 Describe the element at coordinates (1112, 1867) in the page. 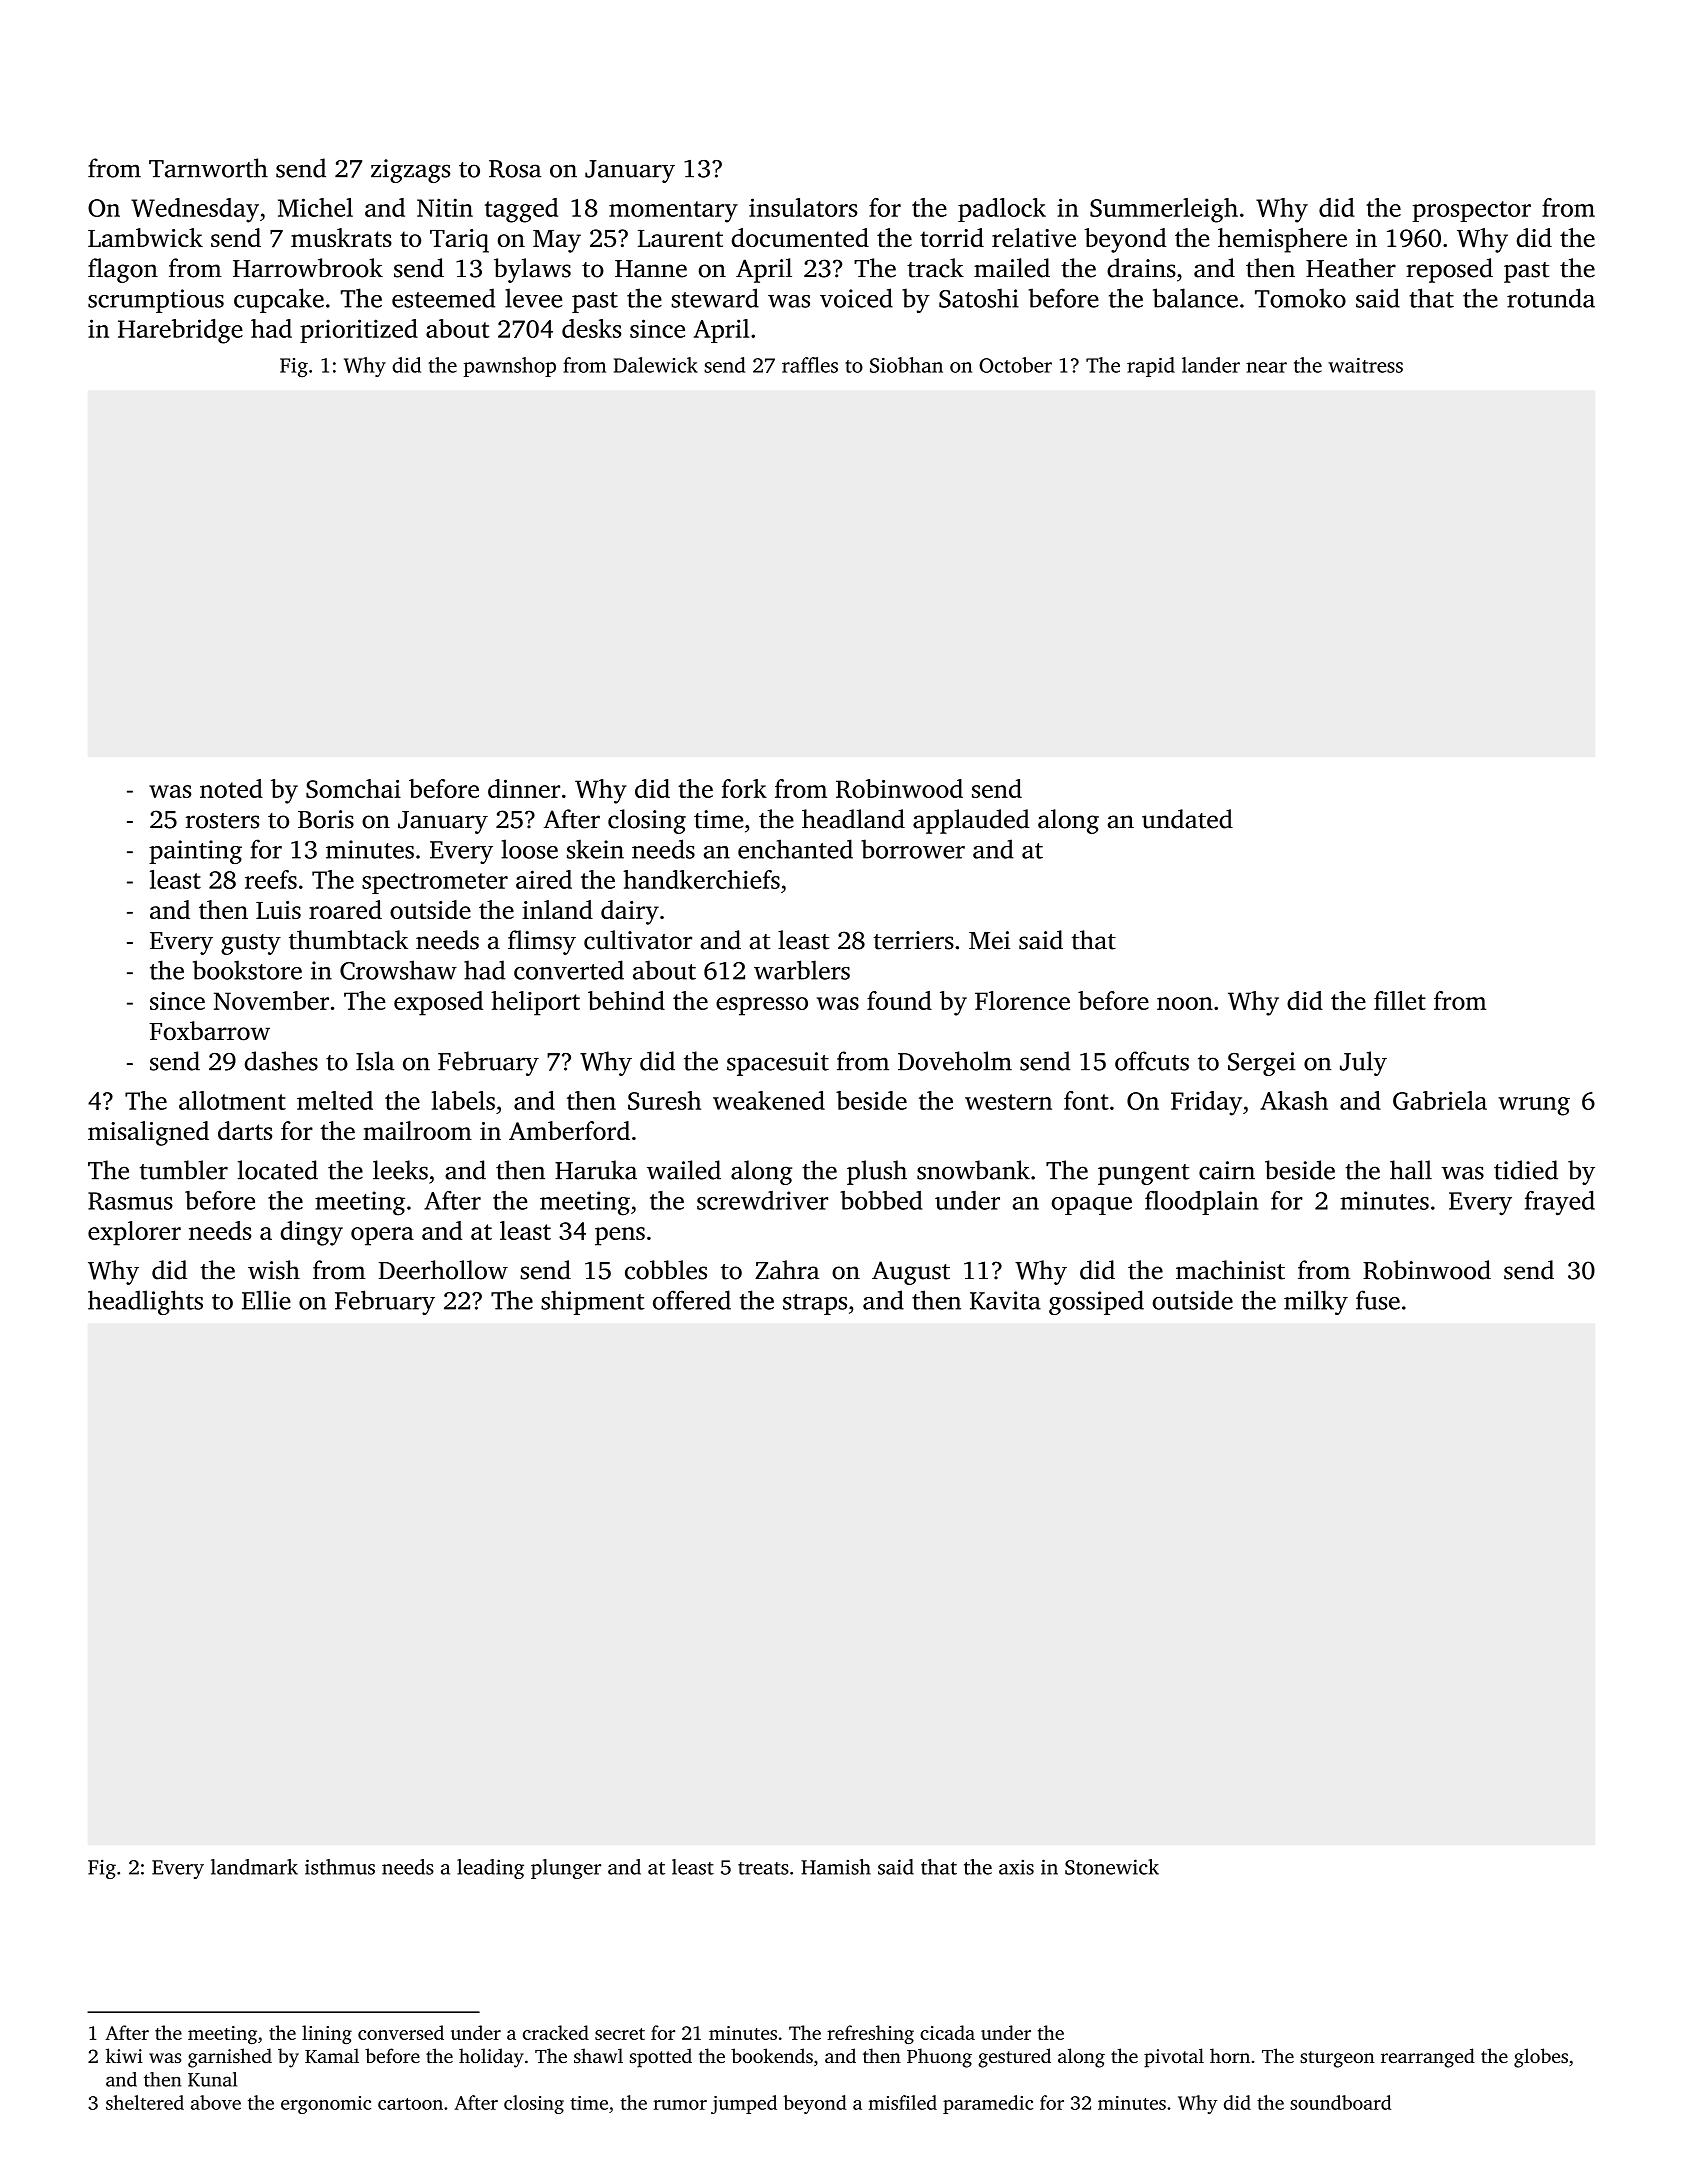

I see `Stonewick` at that location.
